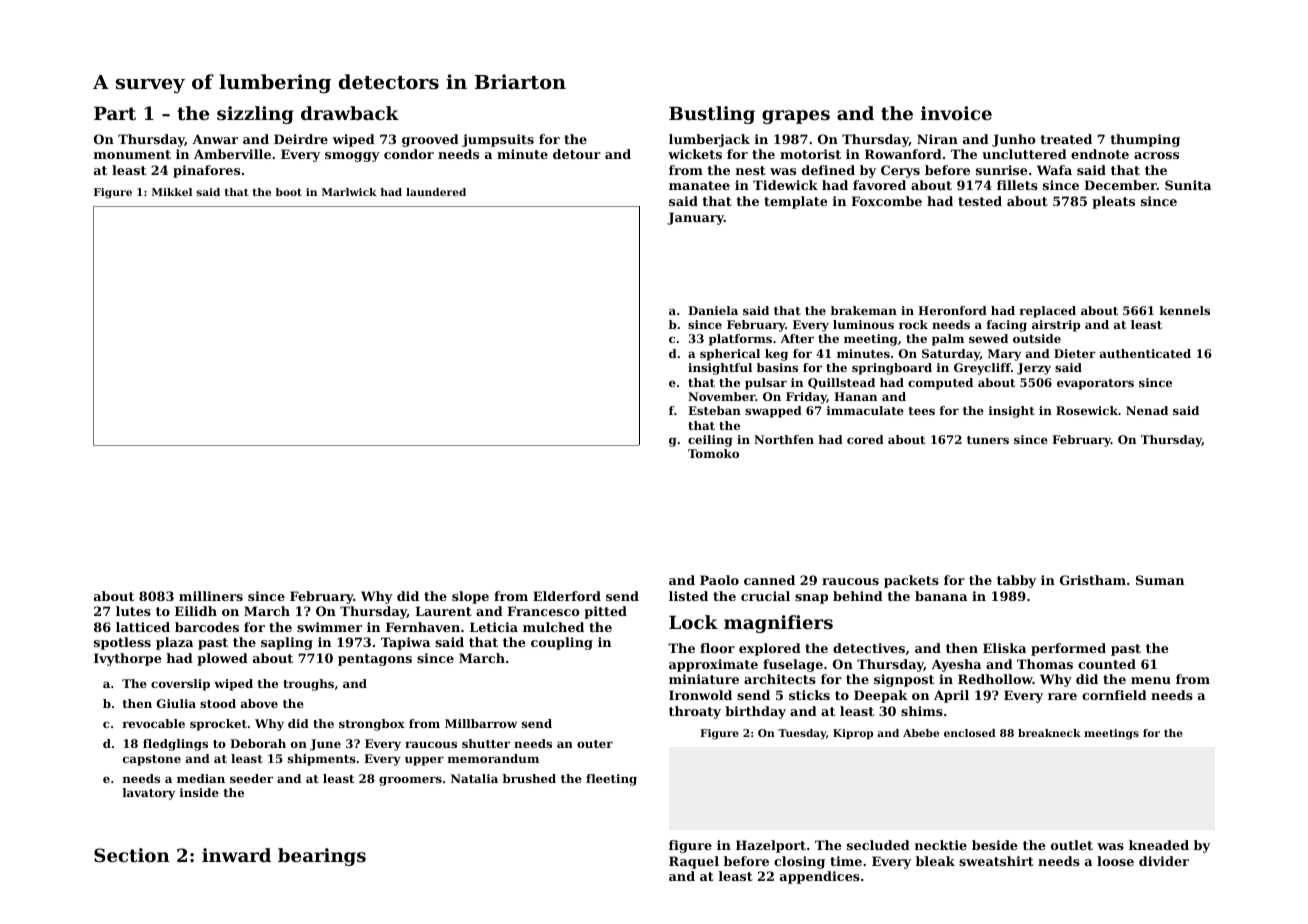 The width and height of the screenshot is (1308, 924). Describe the element at coordinates (255, 115) in the screenshot. I see `sizzling` at that location.
